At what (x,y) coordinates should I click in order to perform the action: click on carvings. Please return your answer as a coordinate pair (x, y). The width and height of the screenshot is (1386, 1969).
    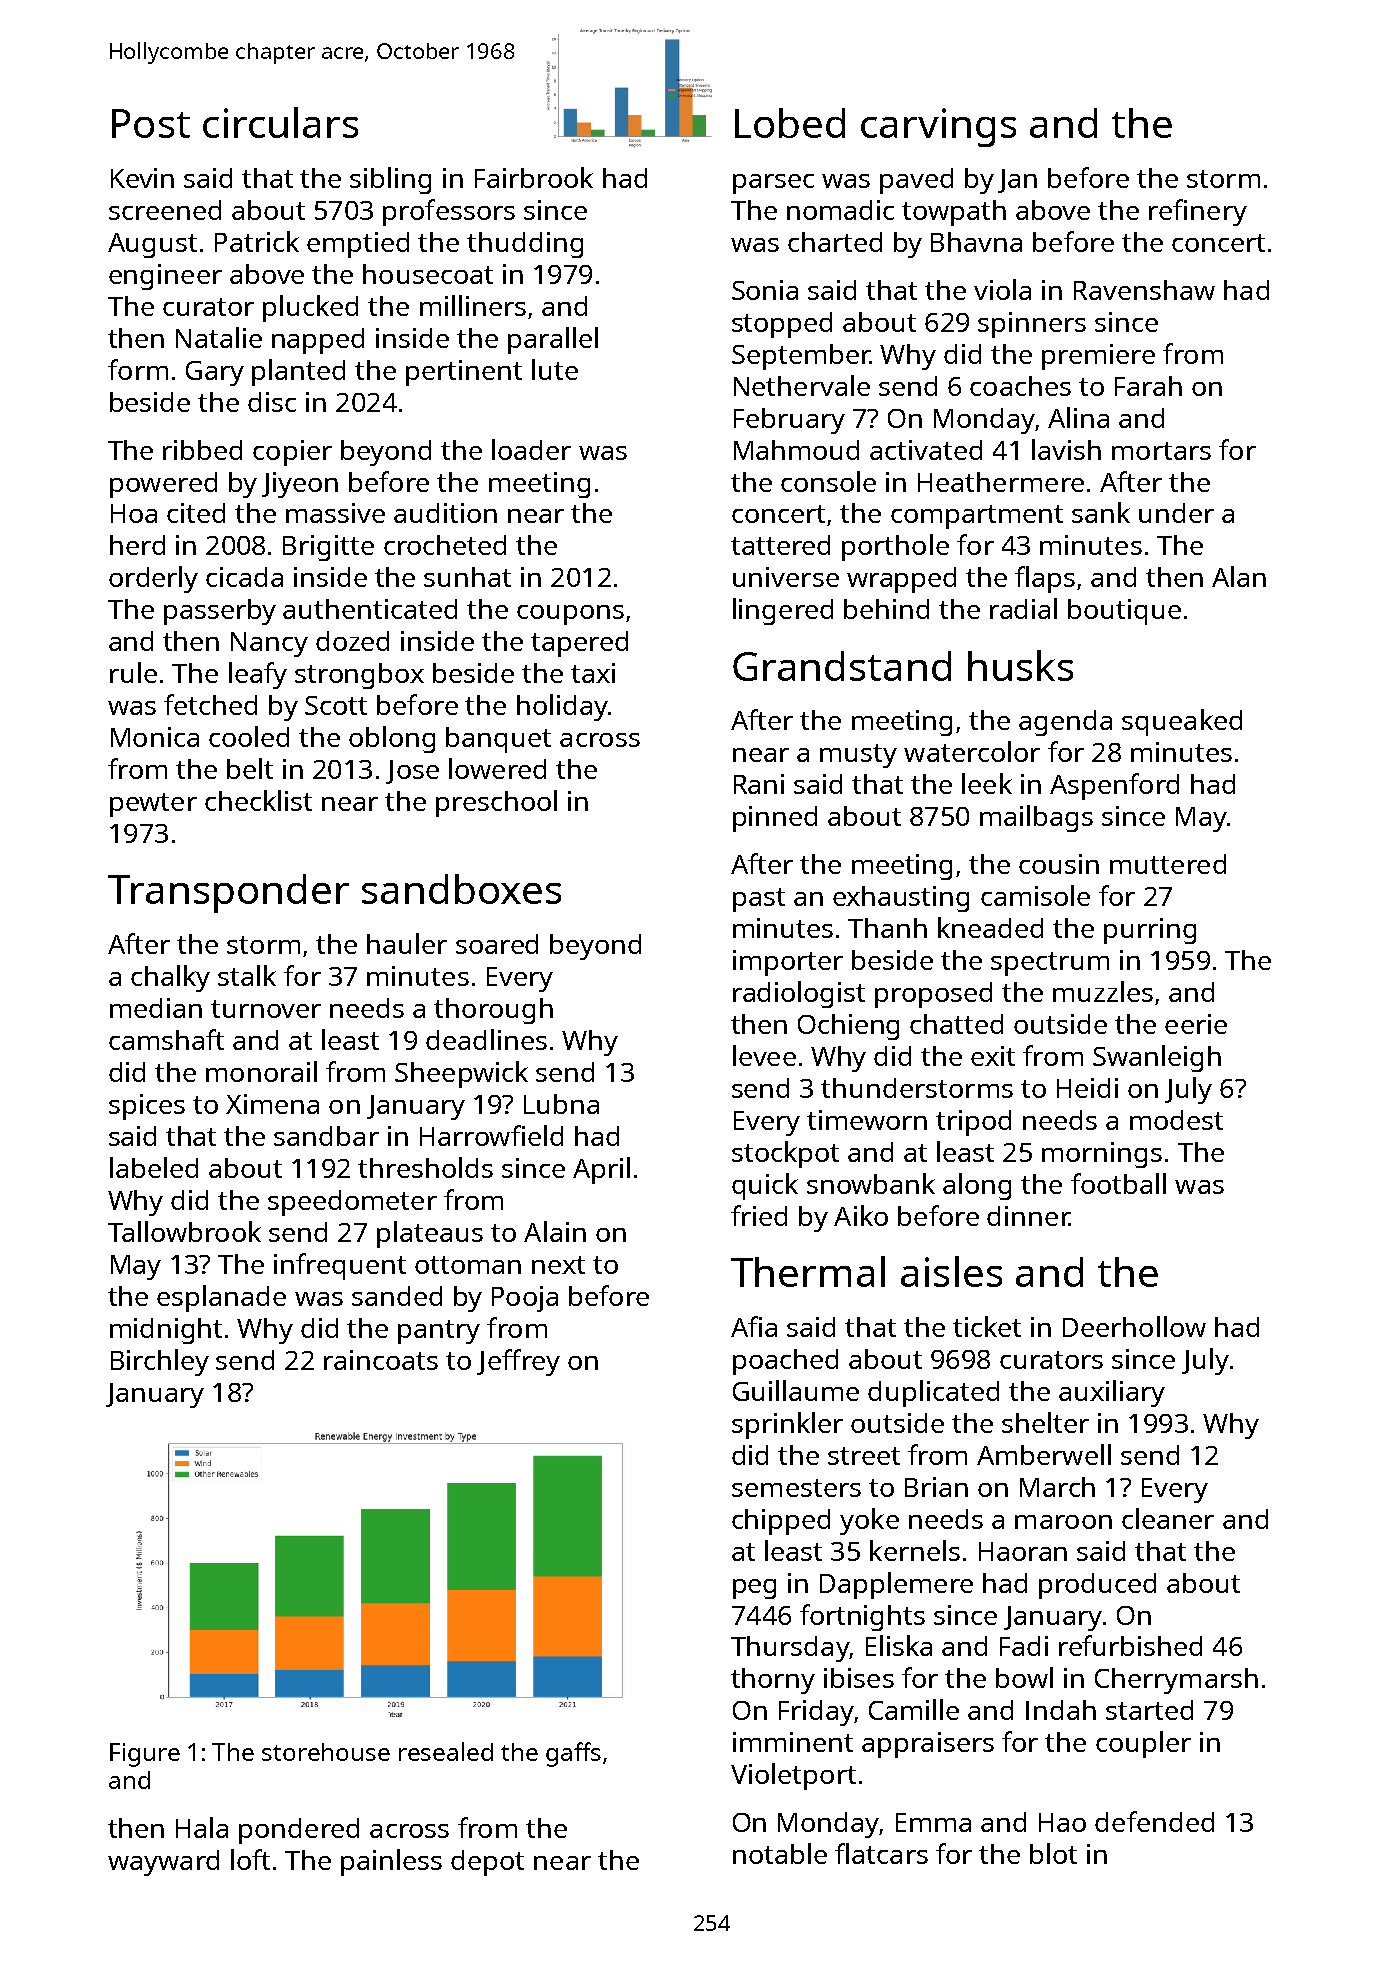
    Looking at the image, I should click on (938, 127).
